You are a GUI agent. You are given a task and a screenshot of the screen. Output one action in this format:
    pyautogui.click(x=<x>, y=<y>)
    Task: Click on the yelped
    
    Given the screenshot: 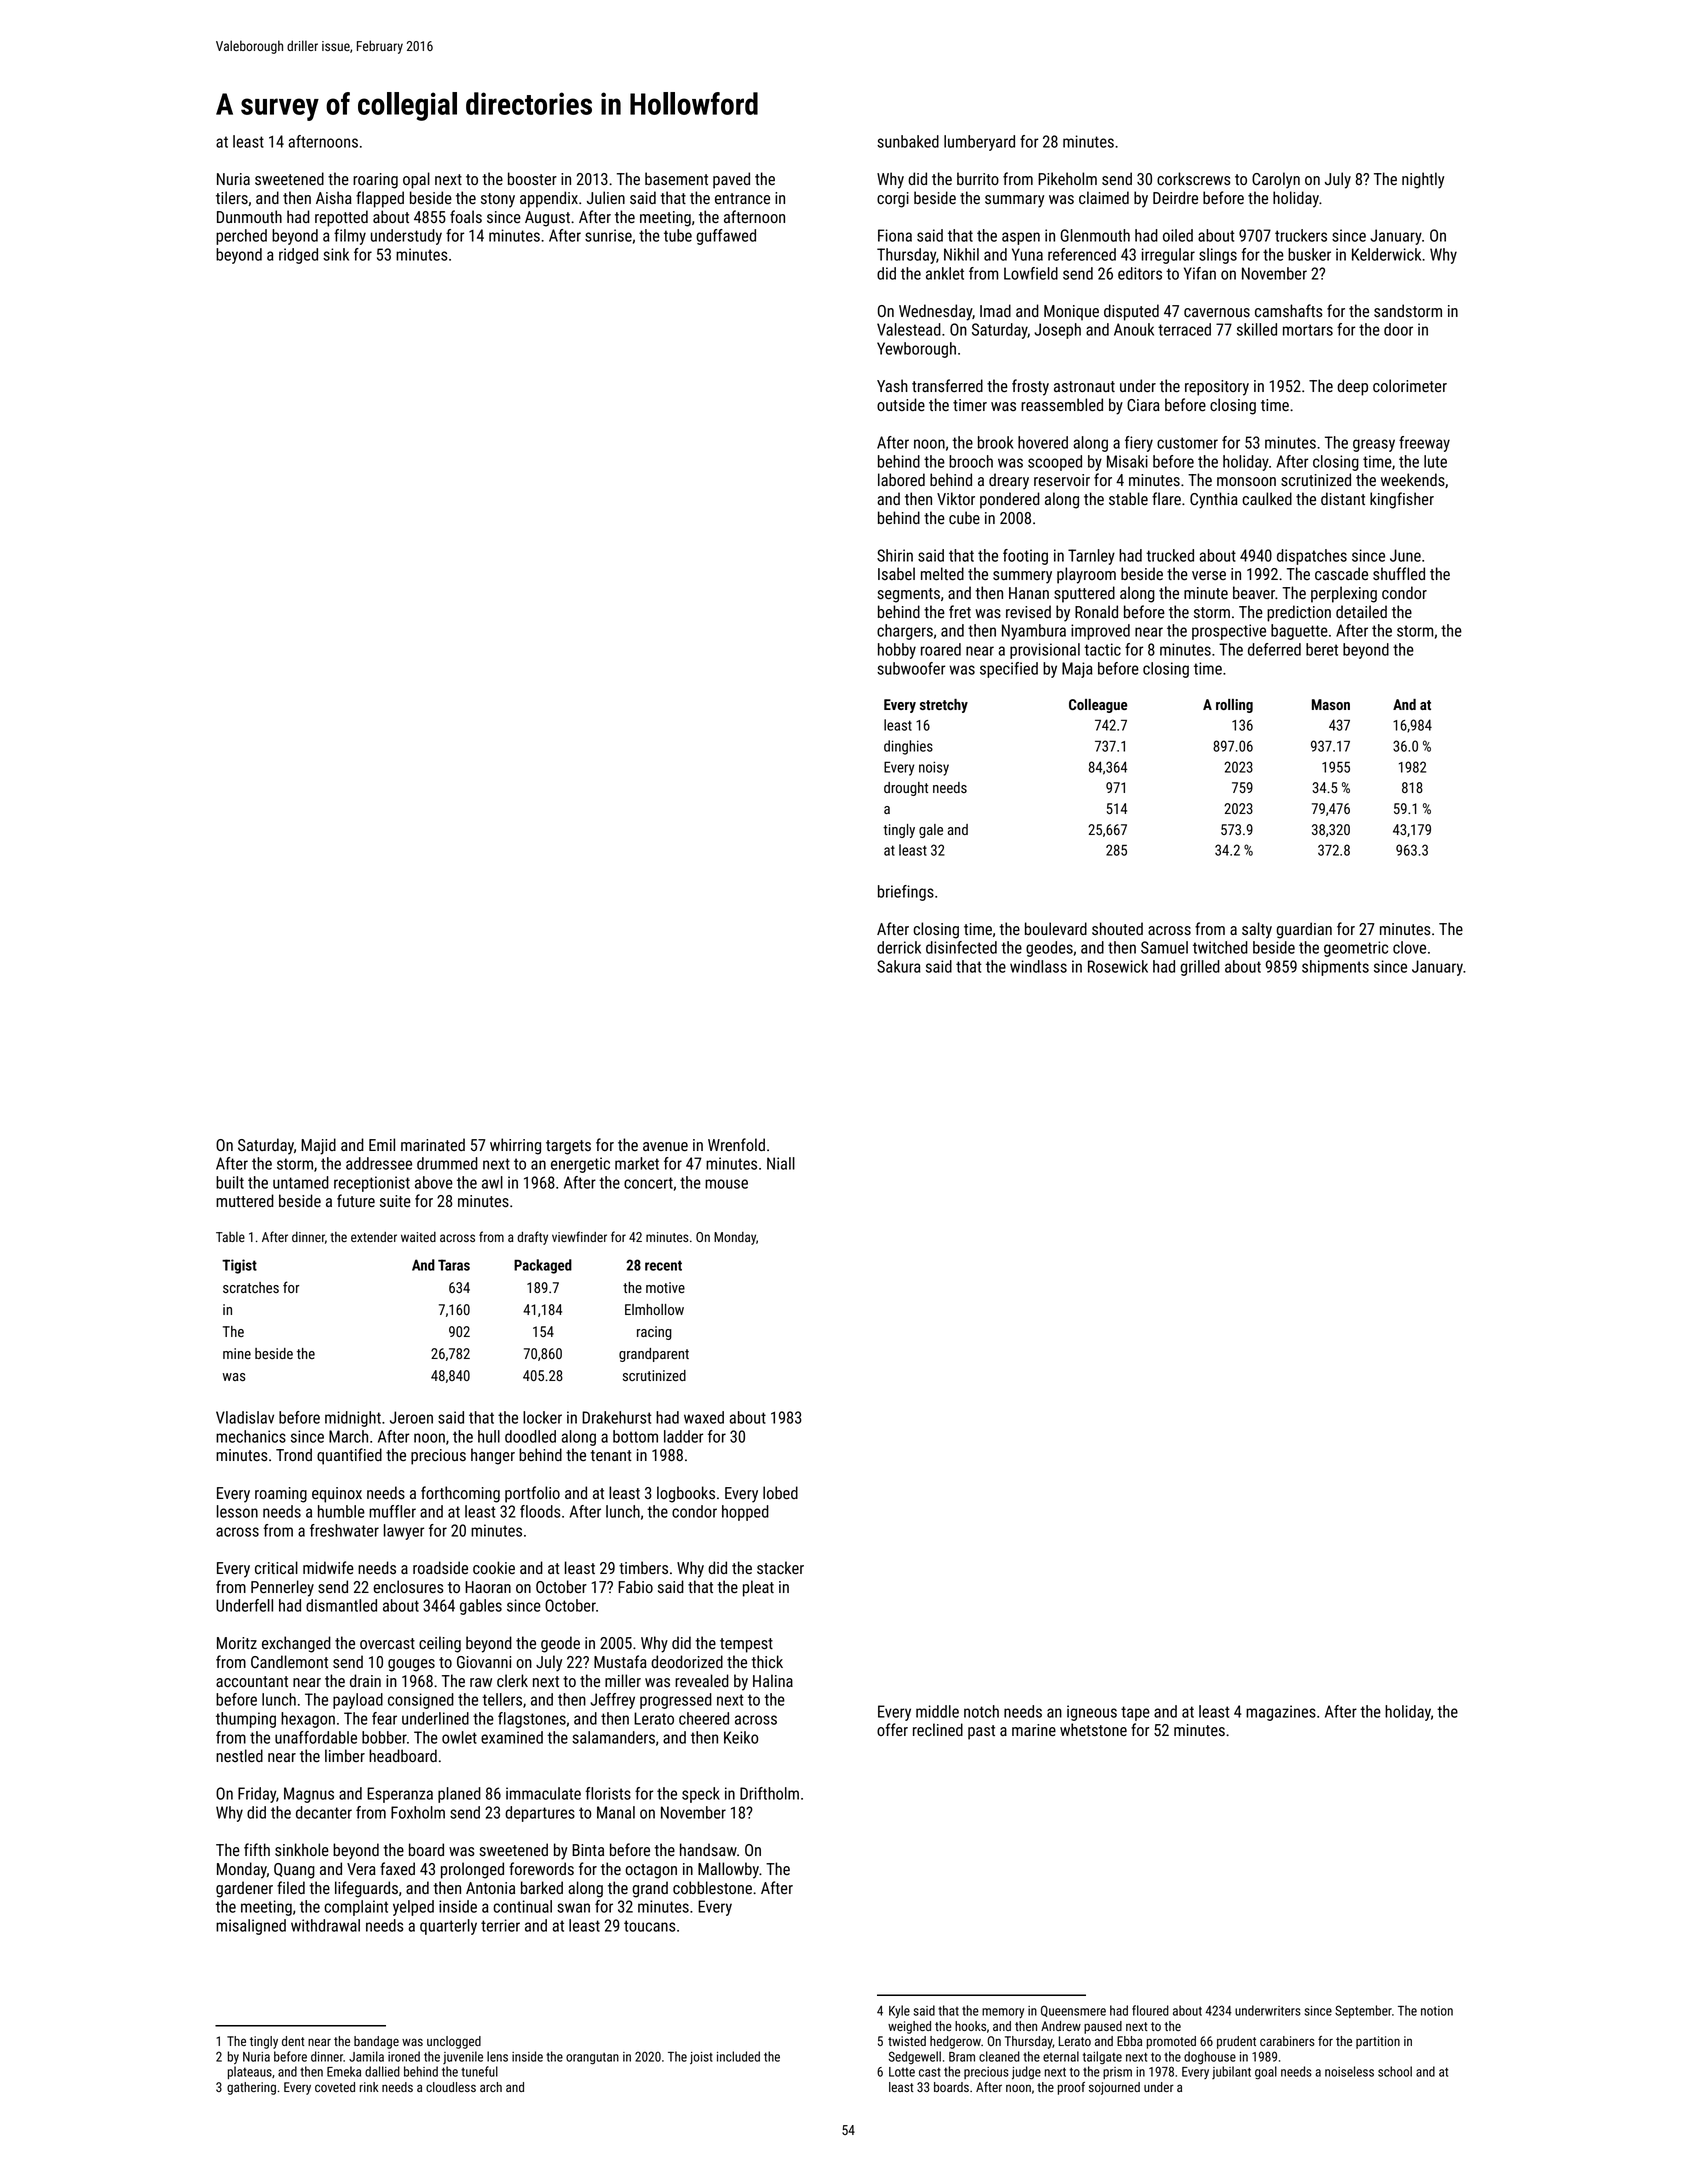 What is the action you would take?
    pyautogui.click(x=413, y=1908)
